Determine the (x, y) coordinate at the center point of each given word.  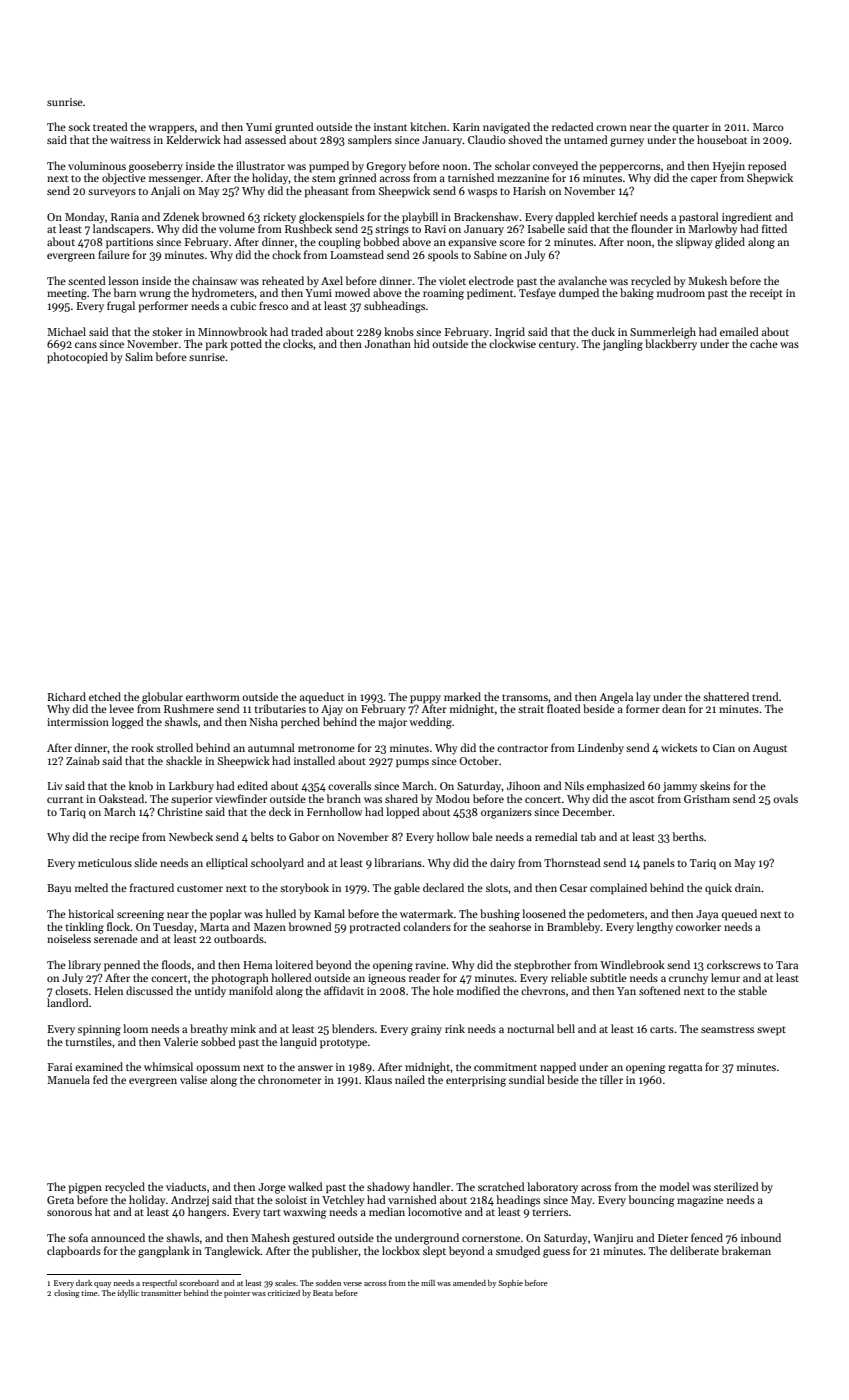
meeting (67, 294)
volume (237, 228)
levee (121, 708)
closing (67, 1294)
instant (390, 127)
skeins (715, 785)
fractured (152, 887)
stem (324, 178)
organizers (506, 813)
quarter (691, 129)
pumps (412, 763)
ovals (785, 798)
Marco (768, 127)
